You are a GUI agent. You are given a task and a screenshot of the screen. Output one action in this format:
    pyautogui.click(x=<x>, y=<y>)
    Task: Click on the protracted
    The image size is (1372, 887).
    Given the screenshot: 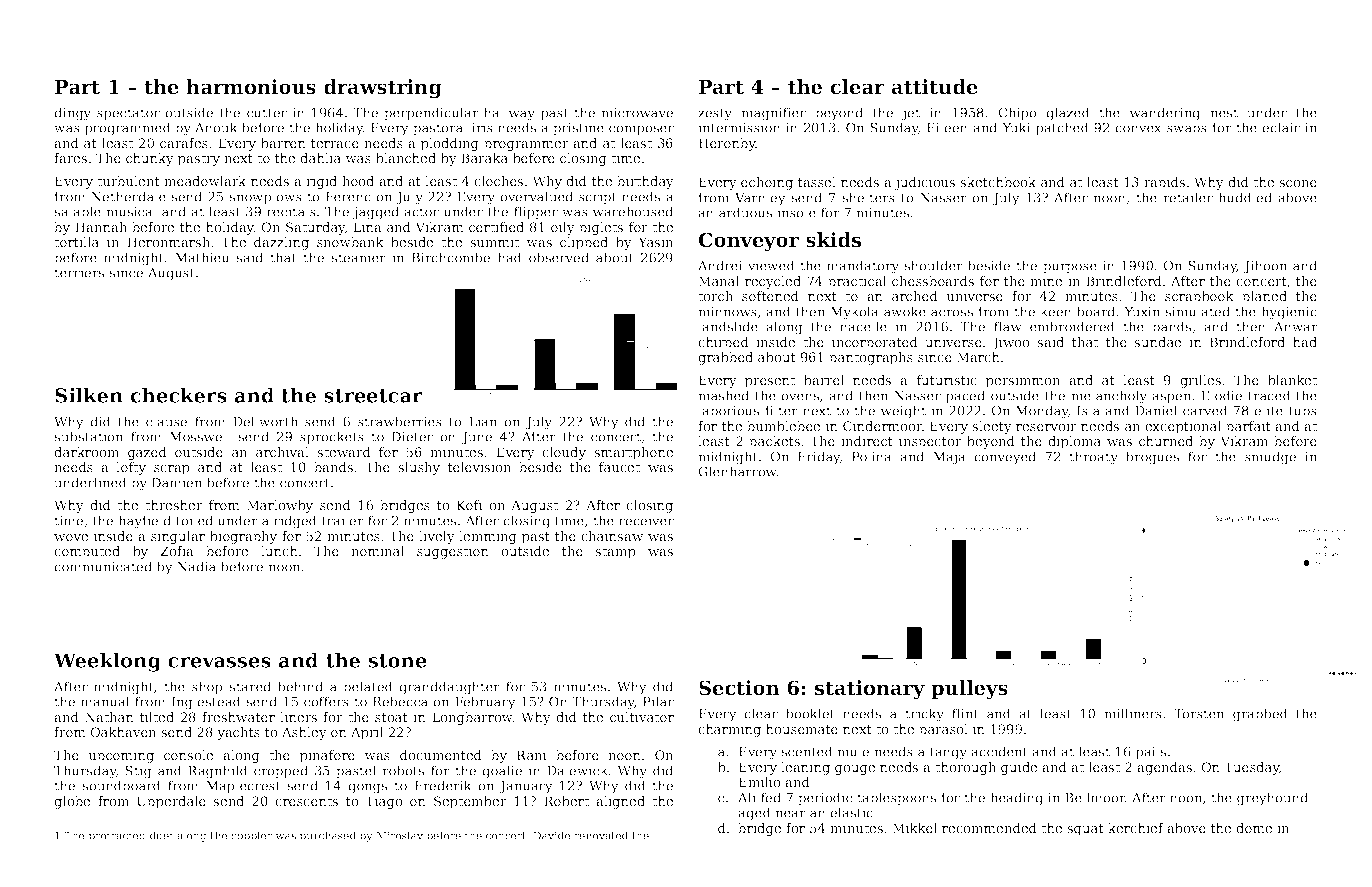 What is the action you would take?
    pyautogui.click(x=117, y=836)
